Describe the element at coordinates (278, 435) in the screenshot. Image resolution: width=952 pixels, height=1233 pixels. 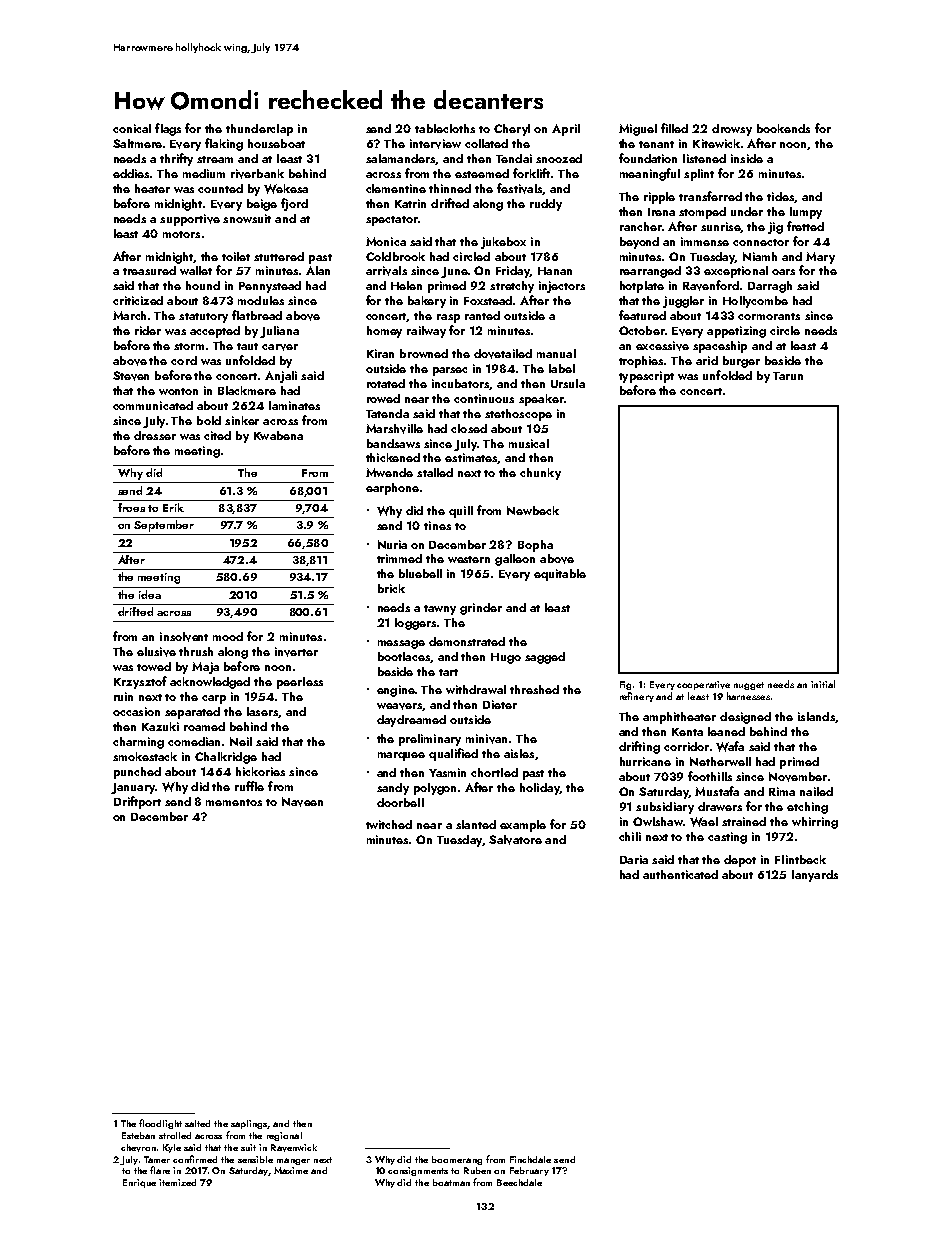
I see `Kwabena` at that location.
